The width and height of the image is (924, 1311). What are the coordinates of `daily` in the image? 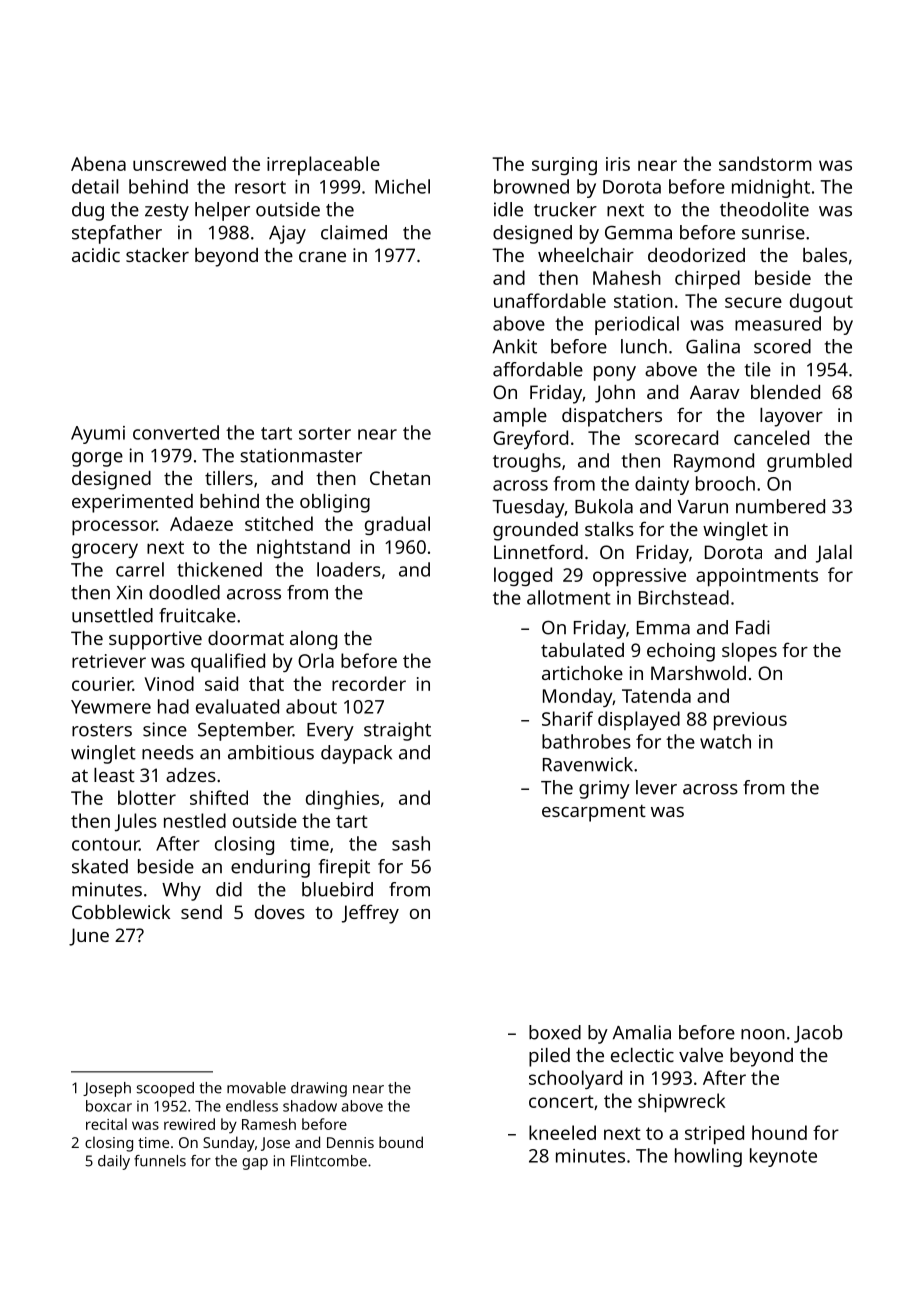 It's located at (114, 1162).
